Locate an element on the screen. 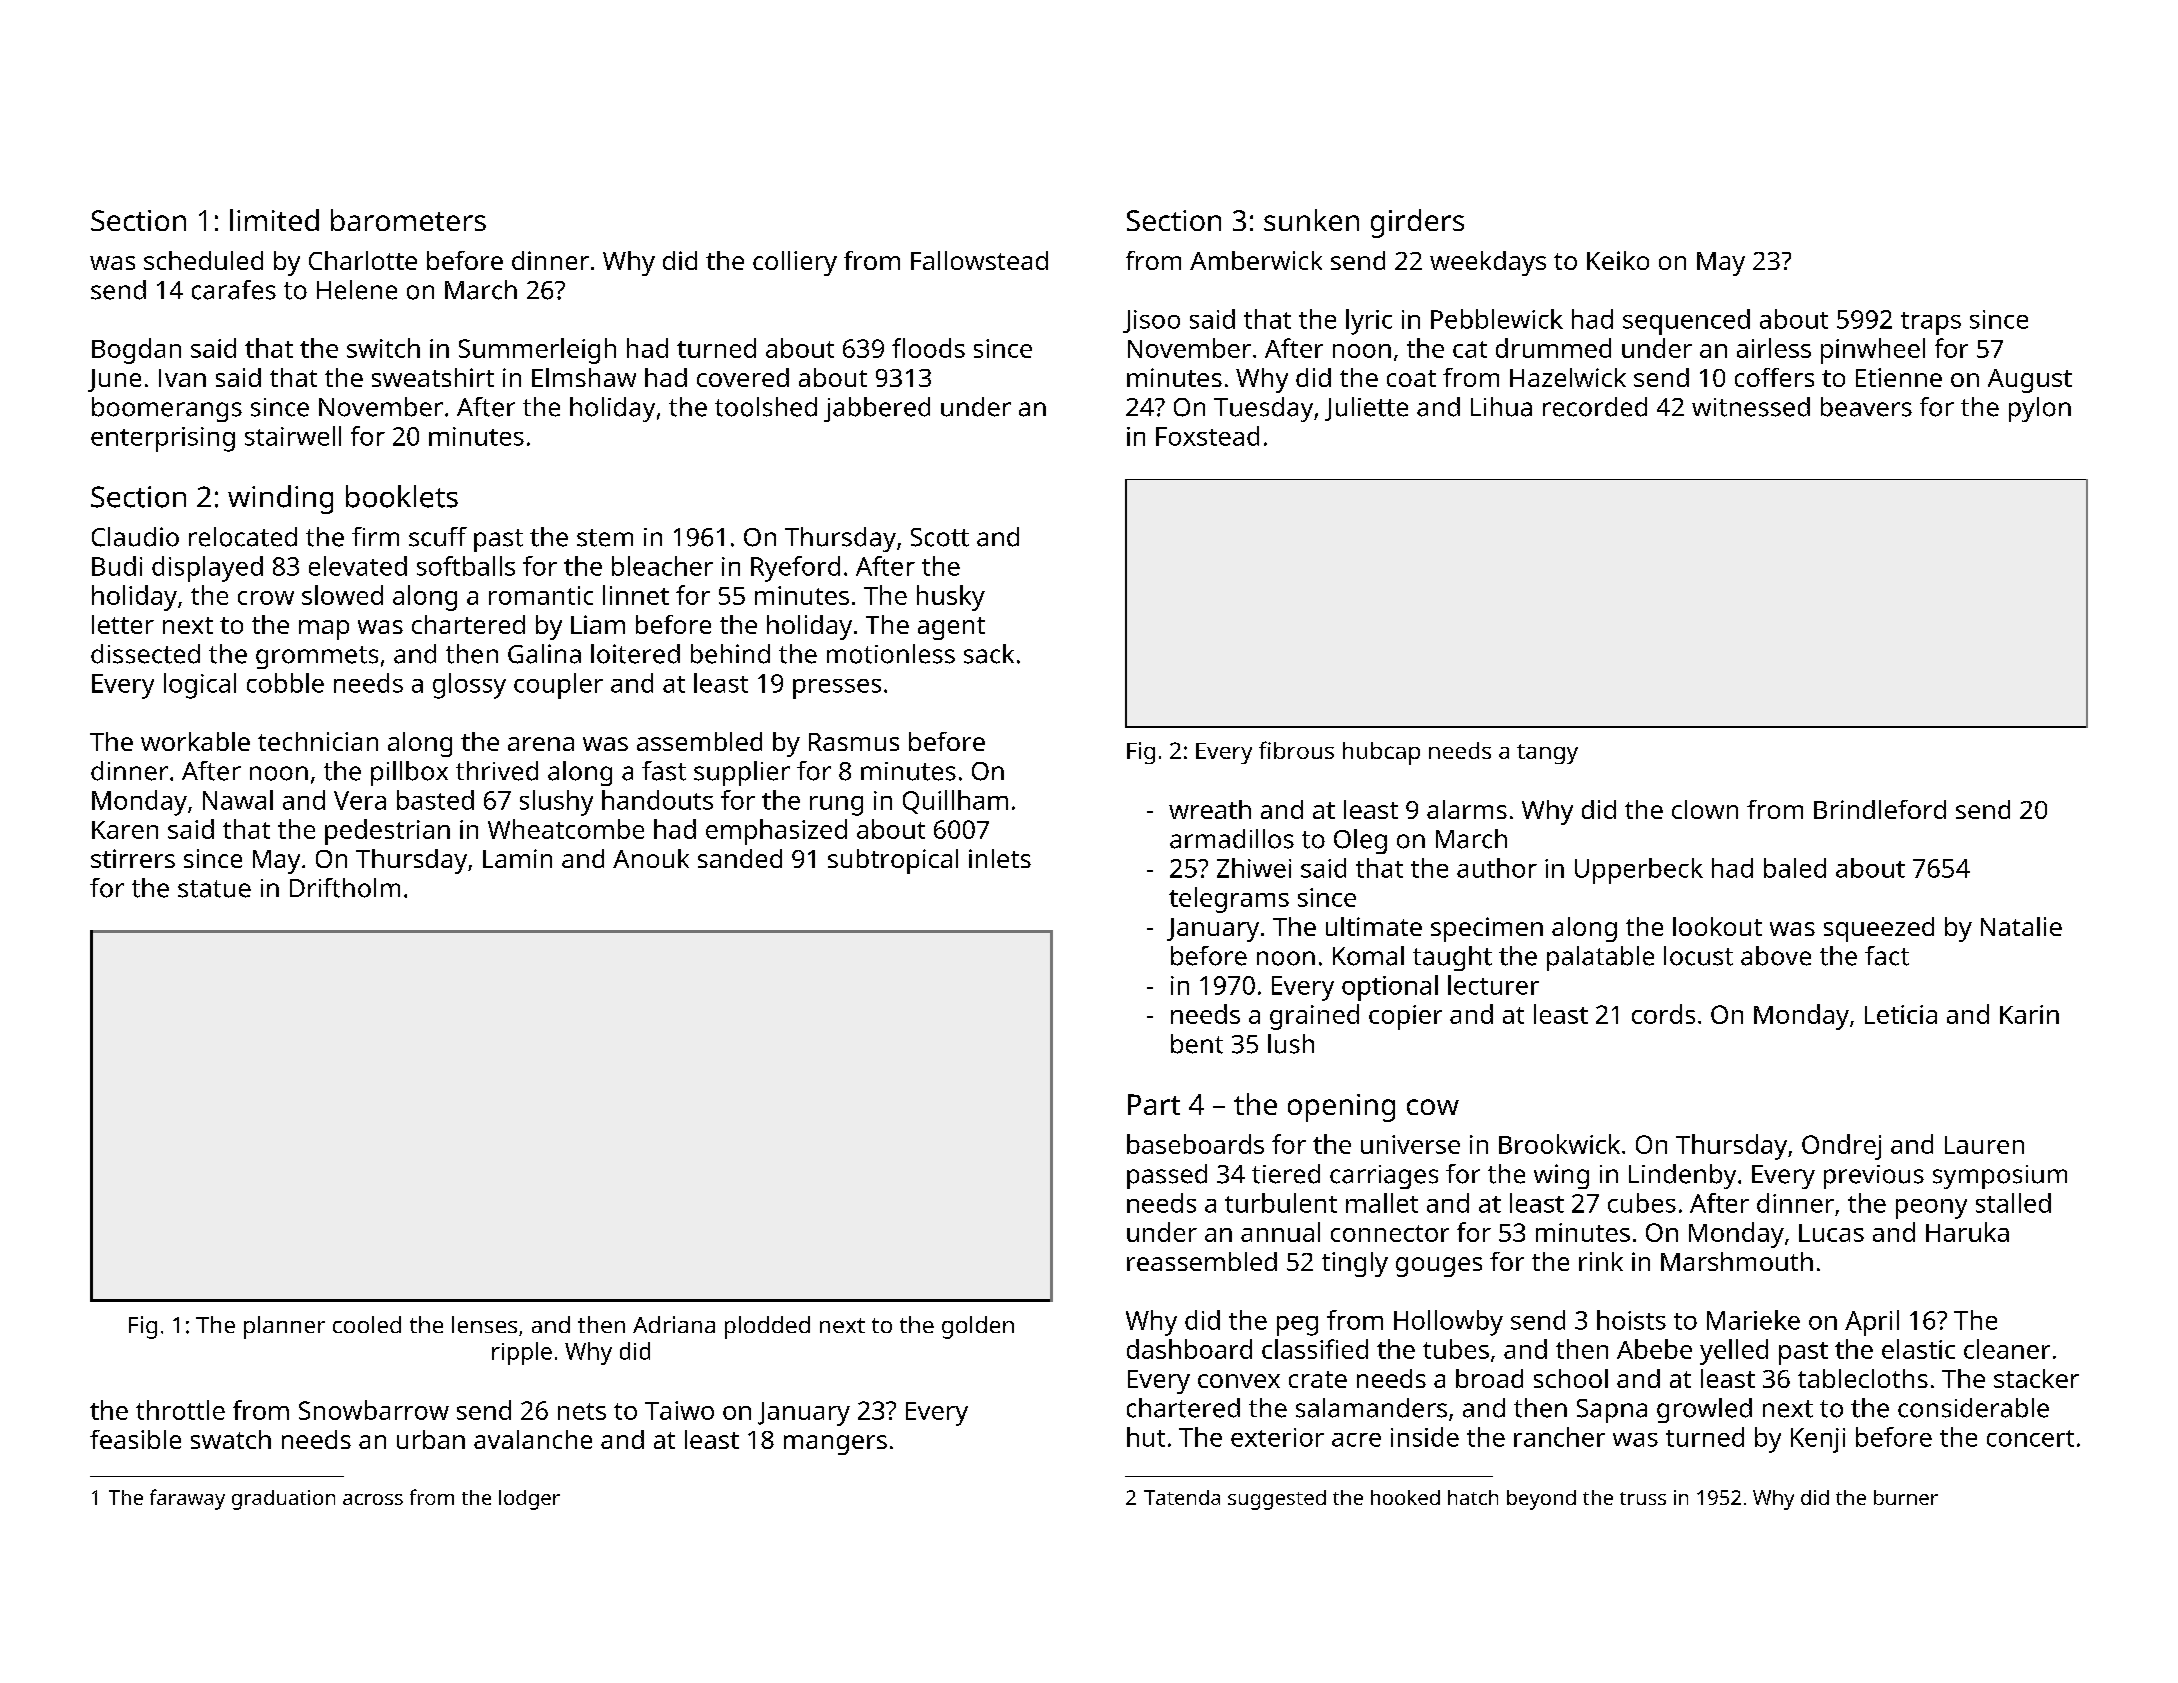  Natalie is located at coordinates (2021, 926).
